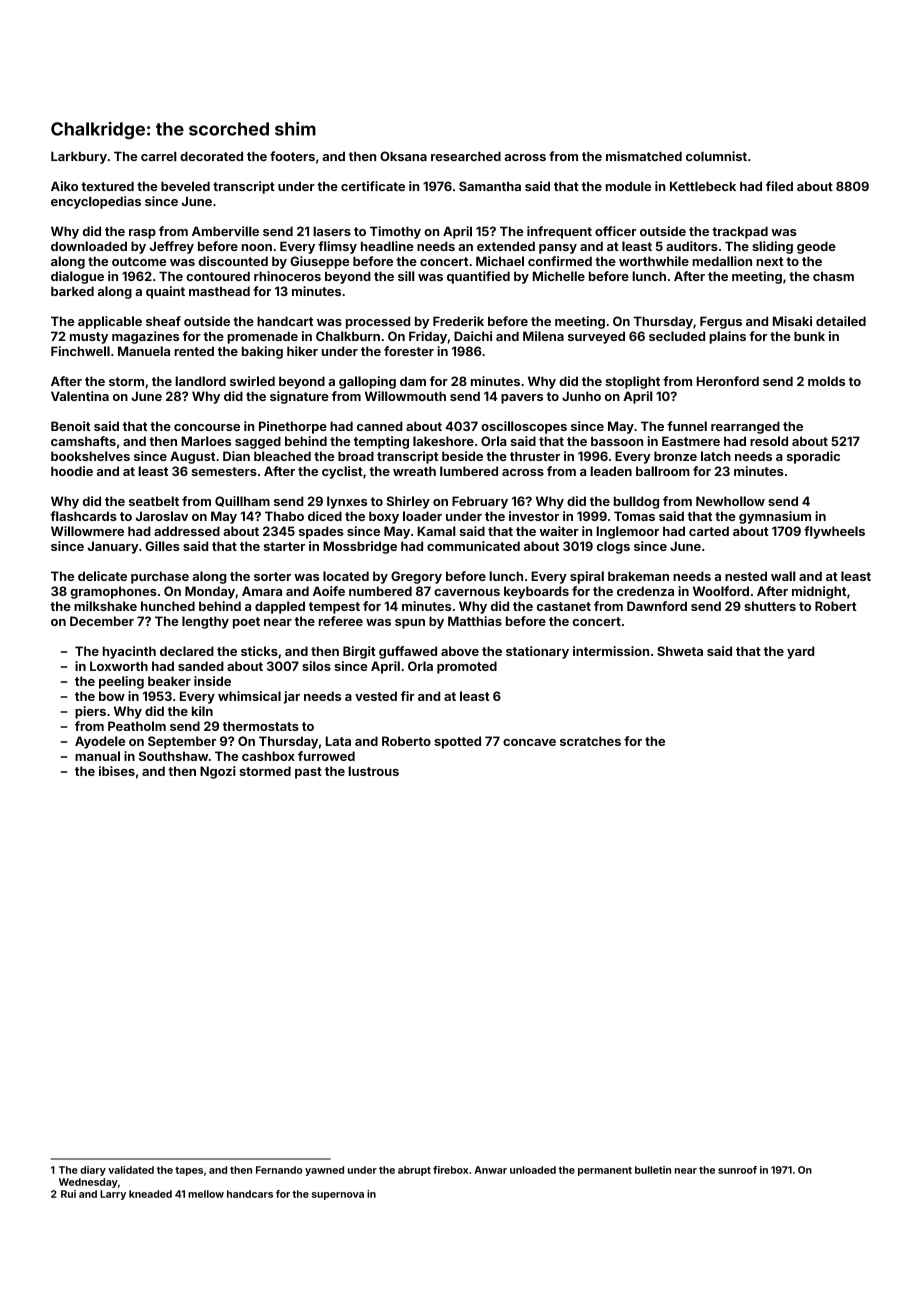  What do you see at coordinates (587, 577) in the screenshot?
I see `spiral` at bounding box center [587, 577].
